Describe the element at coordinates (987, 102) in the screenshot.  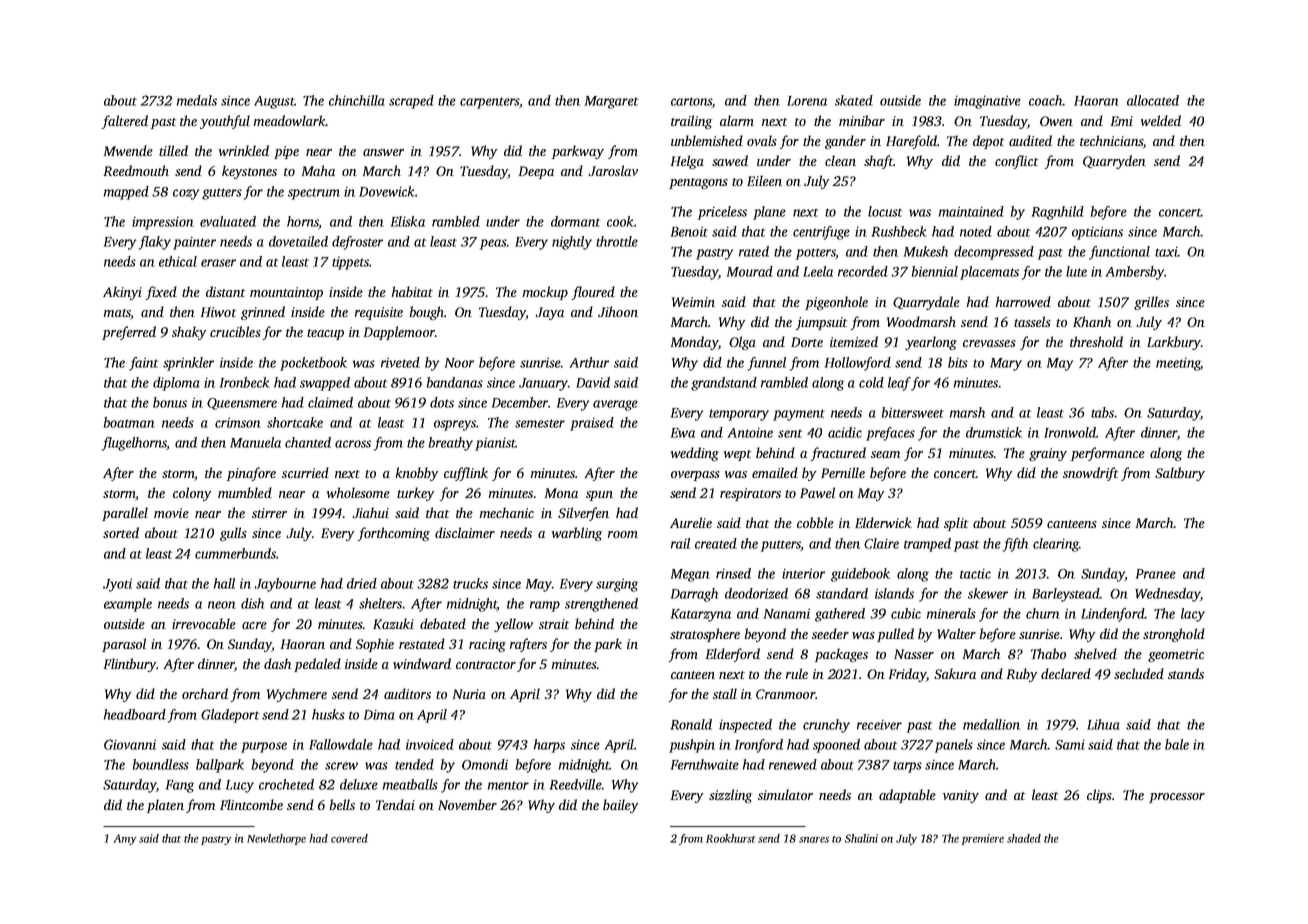
I see `imaginative` at that location.
